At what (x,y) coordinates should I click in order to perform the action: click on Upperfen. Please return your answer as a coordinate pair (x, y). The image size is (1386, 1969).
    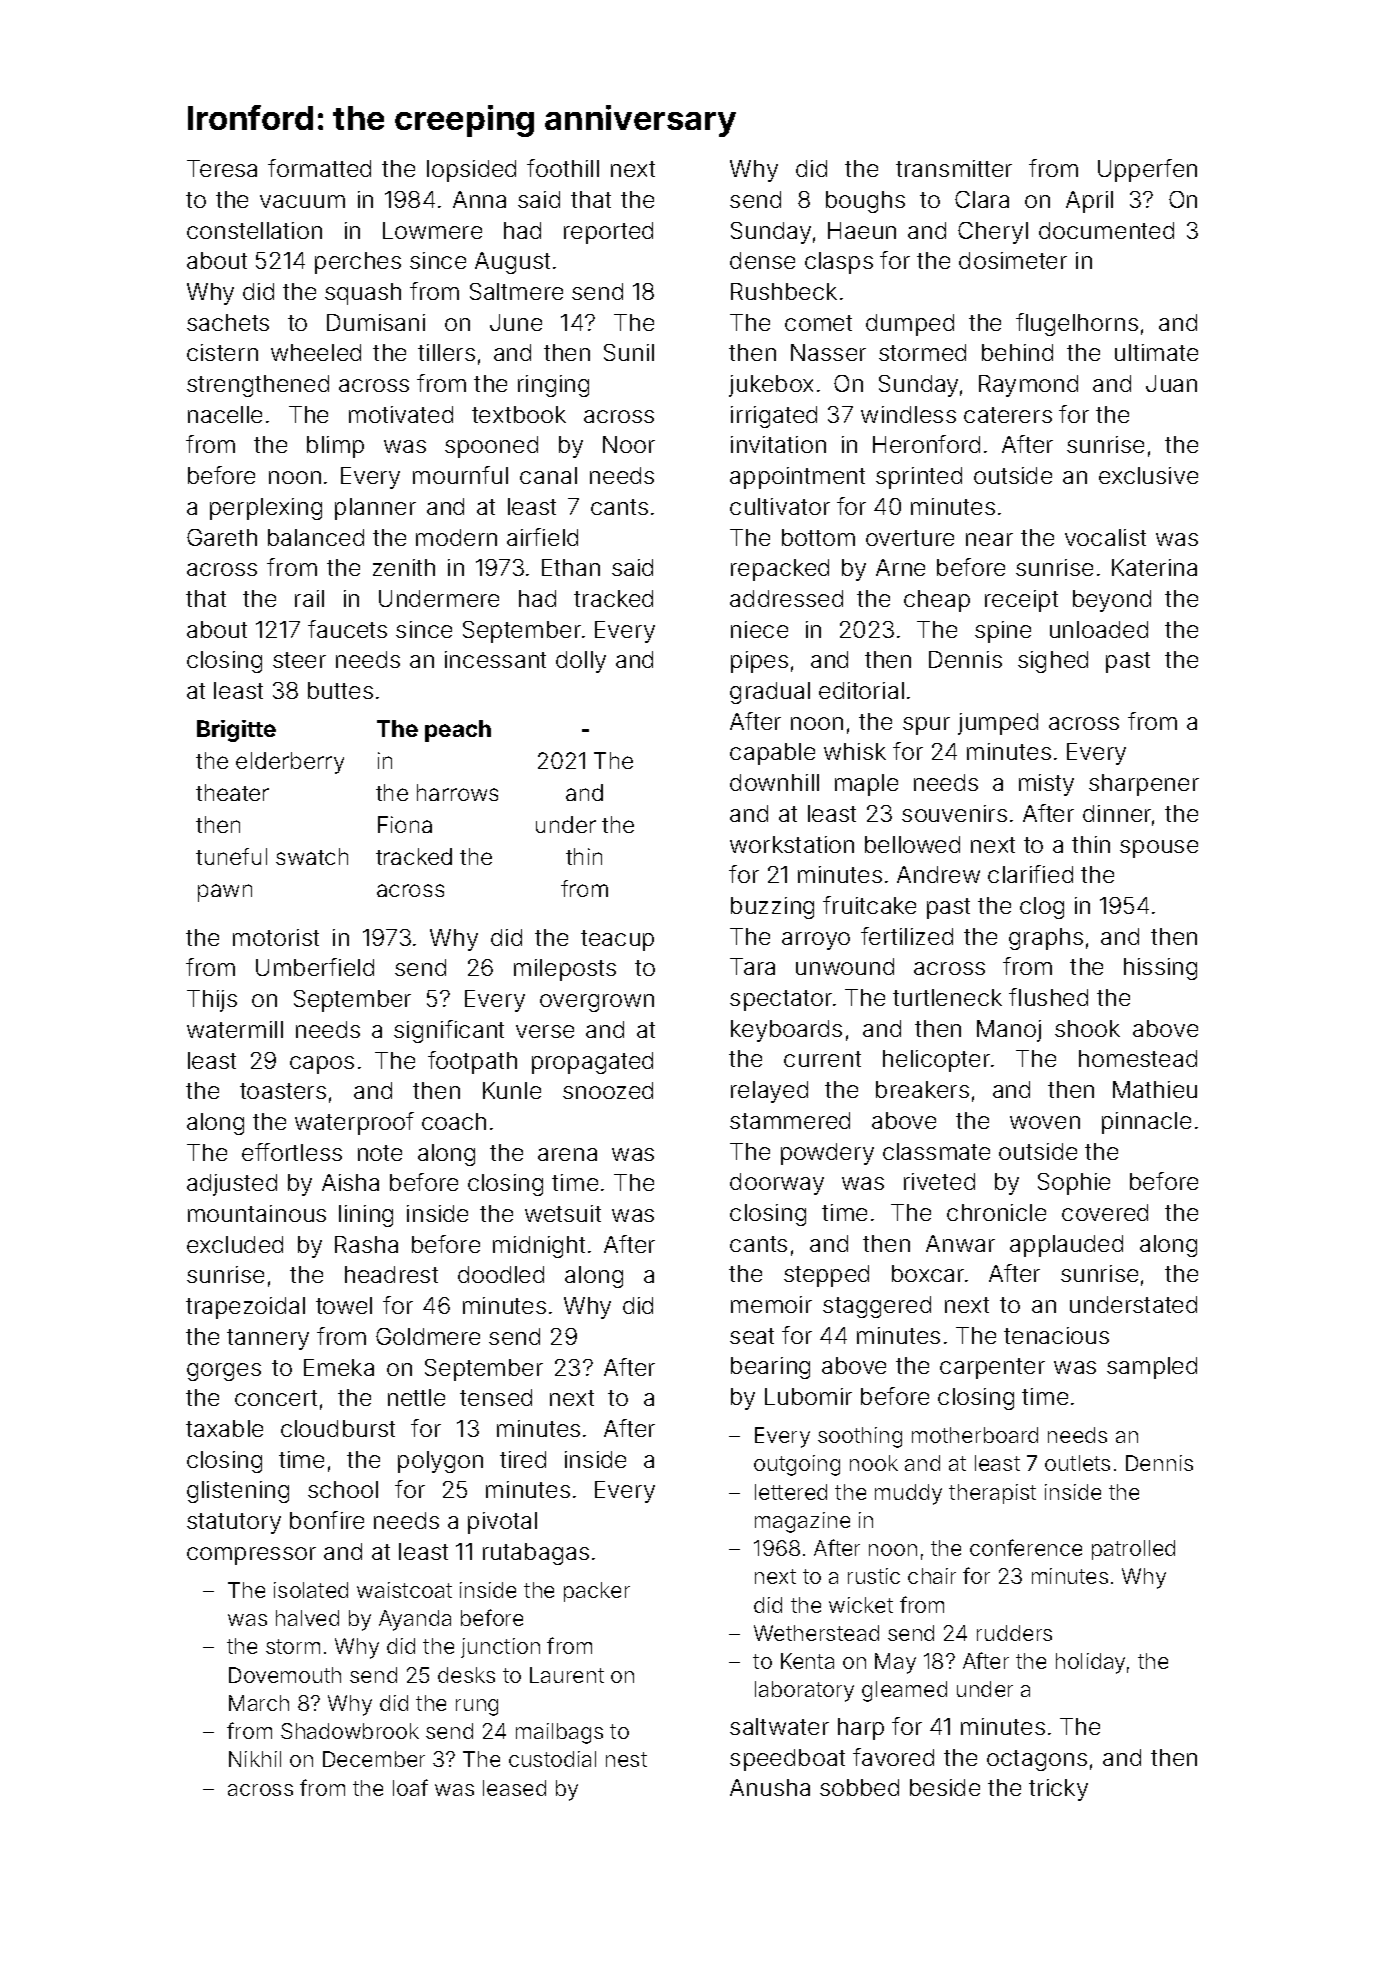
    Looking at the image, I should click on (1147, 170).
